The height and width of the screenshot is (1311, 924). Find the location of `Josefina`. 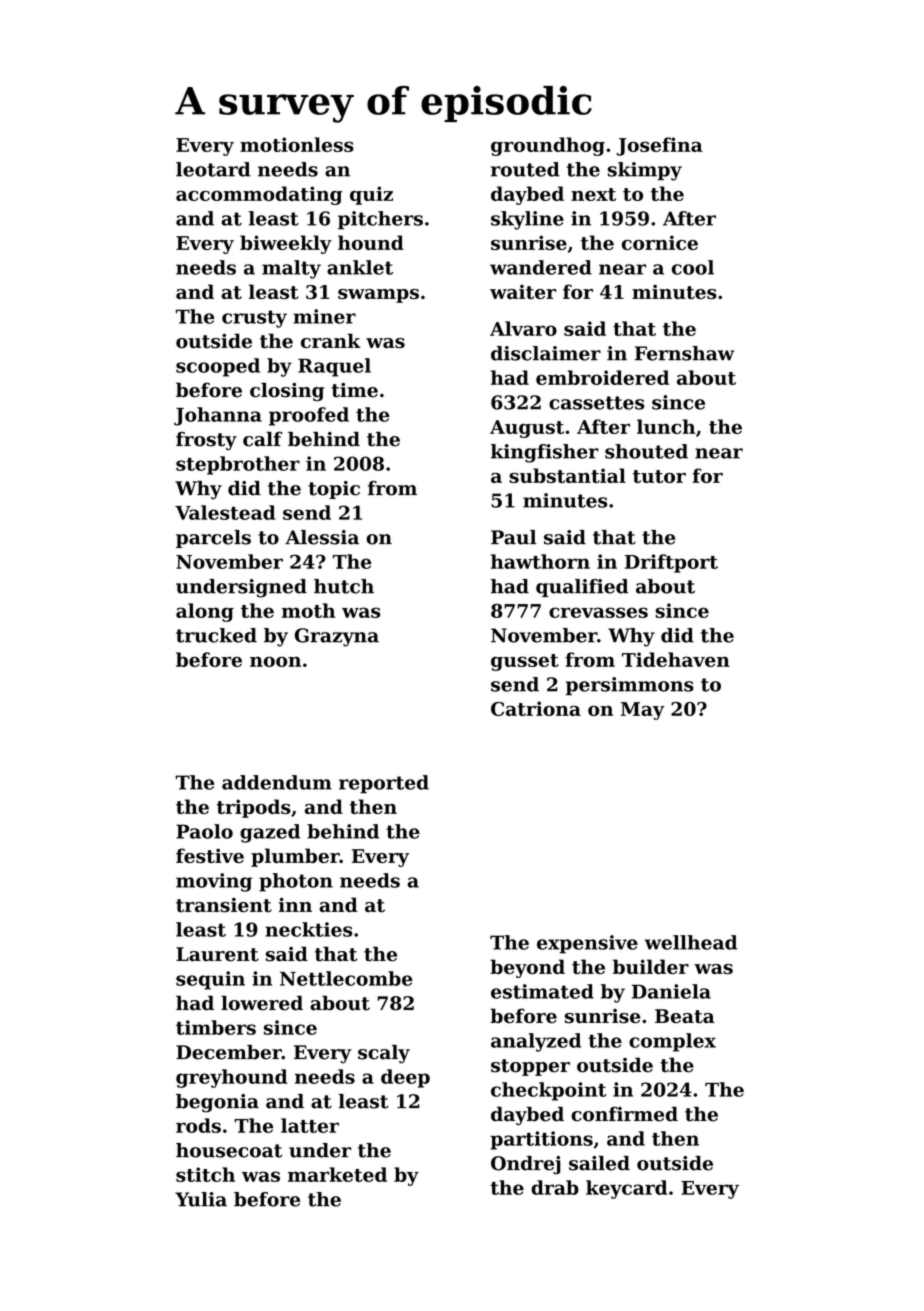

Josefina is located at coordinates (660, 146).
